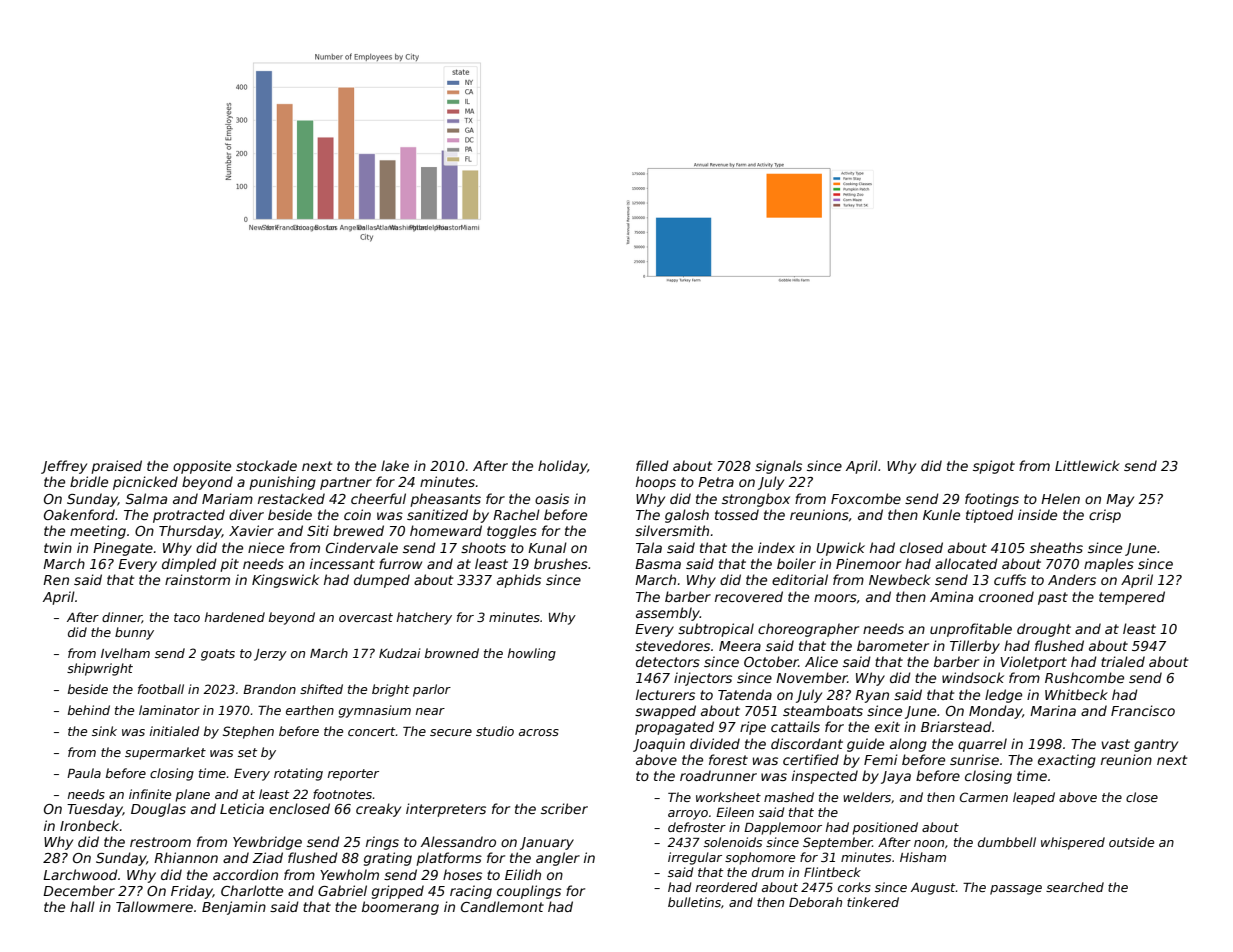  I want to click on sanitized, so click(437, 514).
